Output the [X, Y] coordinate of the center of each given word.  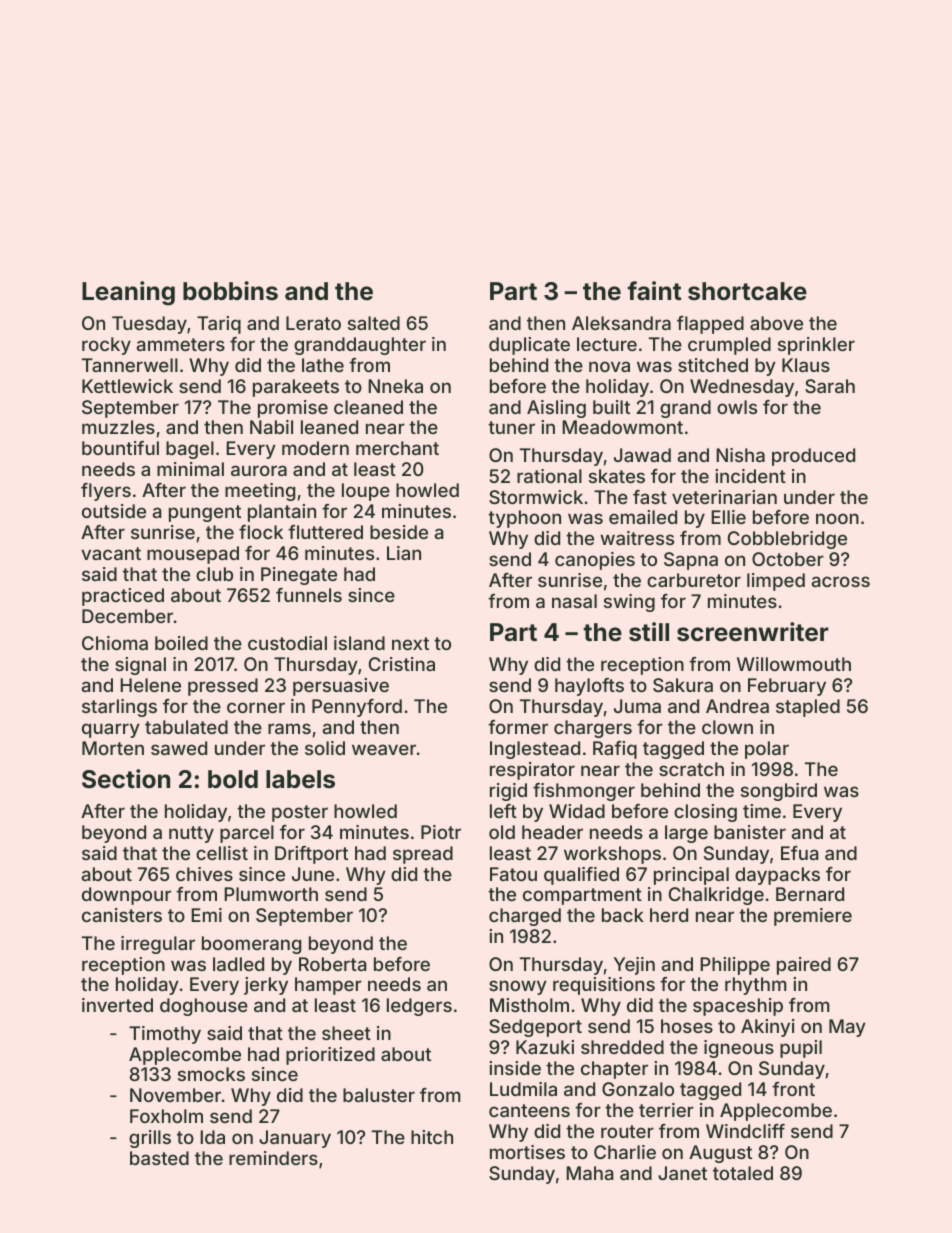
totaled [743, 1173]
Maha [590, 1173]
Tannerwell [130, 365]
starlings [119, 708]
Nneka [395, 386]
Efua [800, 853]
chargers [593, 729]
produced [813, 457]
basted [159, 1158]
